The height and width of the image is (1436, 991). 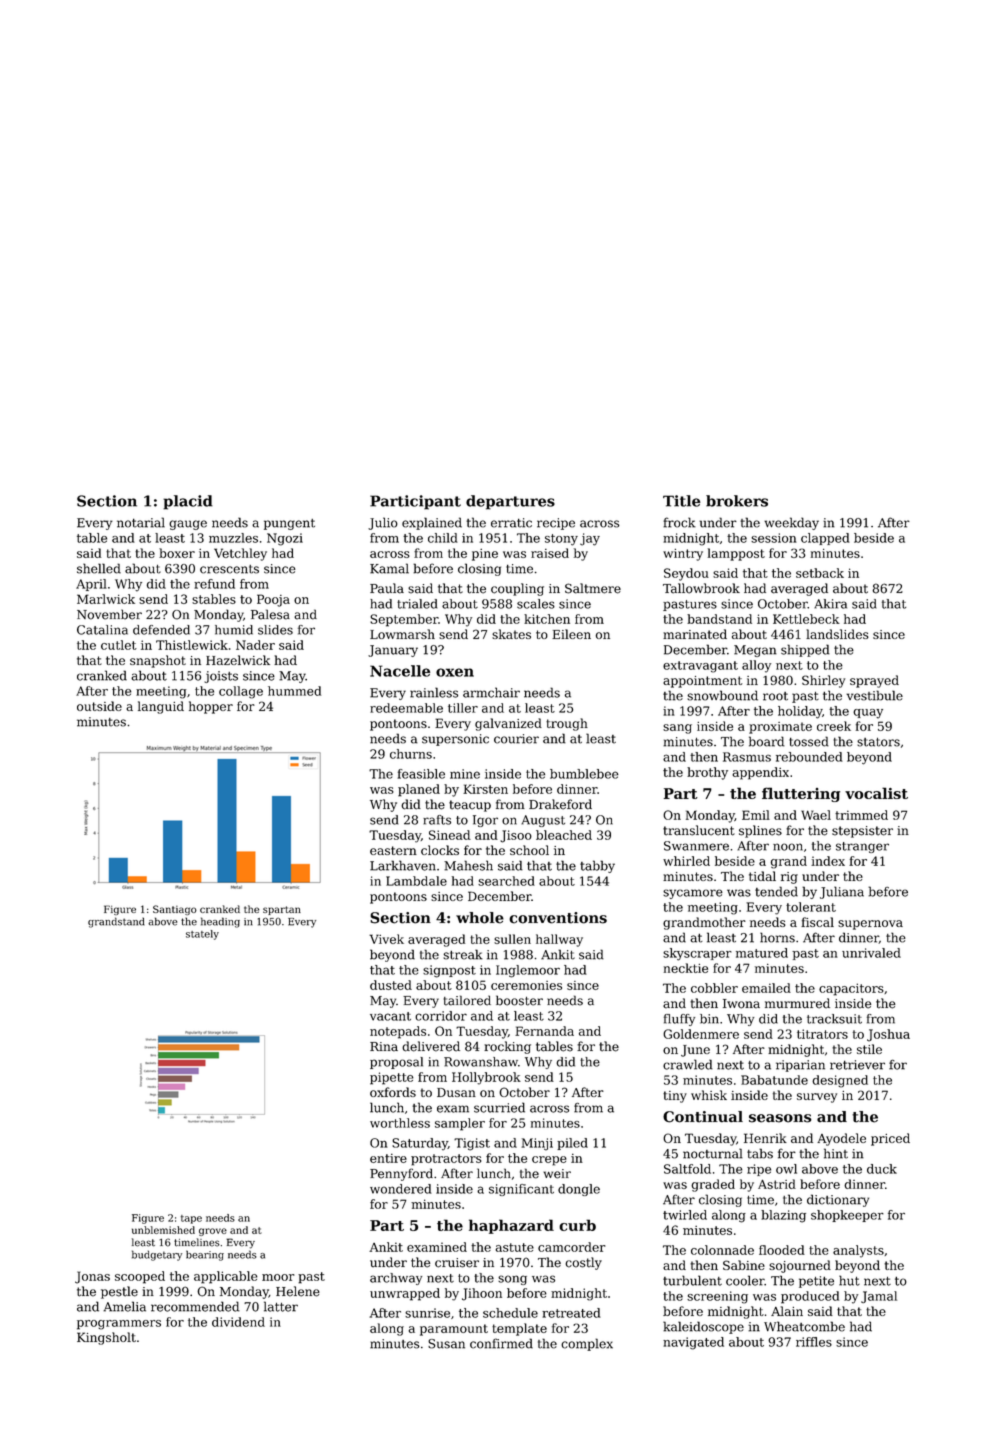 What do you see at coordinates (211, 707) in the image?
I see `hopper` at bounding box center [211, 707].
